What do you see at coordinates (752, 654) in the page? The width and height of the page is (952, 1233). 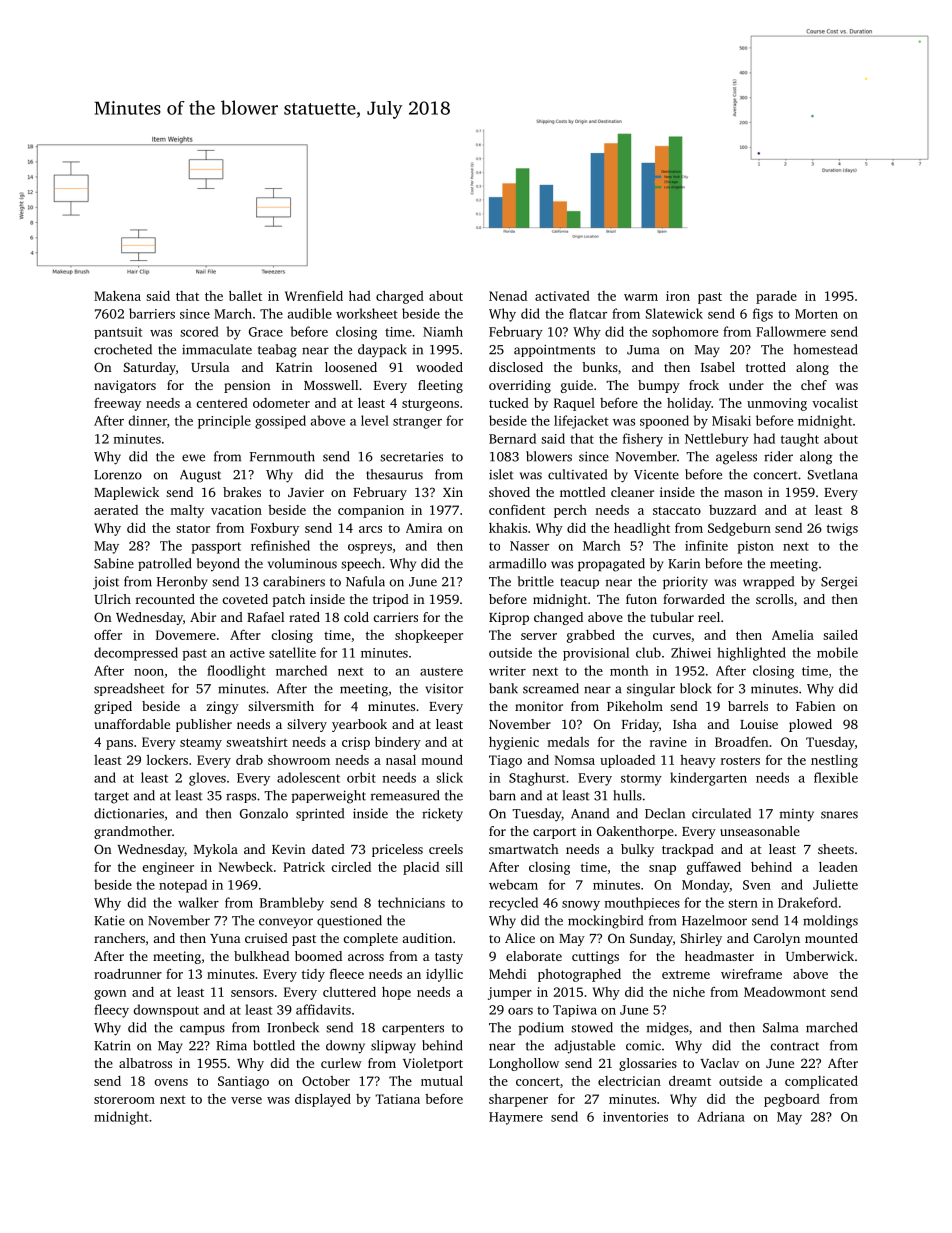 I see `highlighted` at bounding box center [752, 654].
